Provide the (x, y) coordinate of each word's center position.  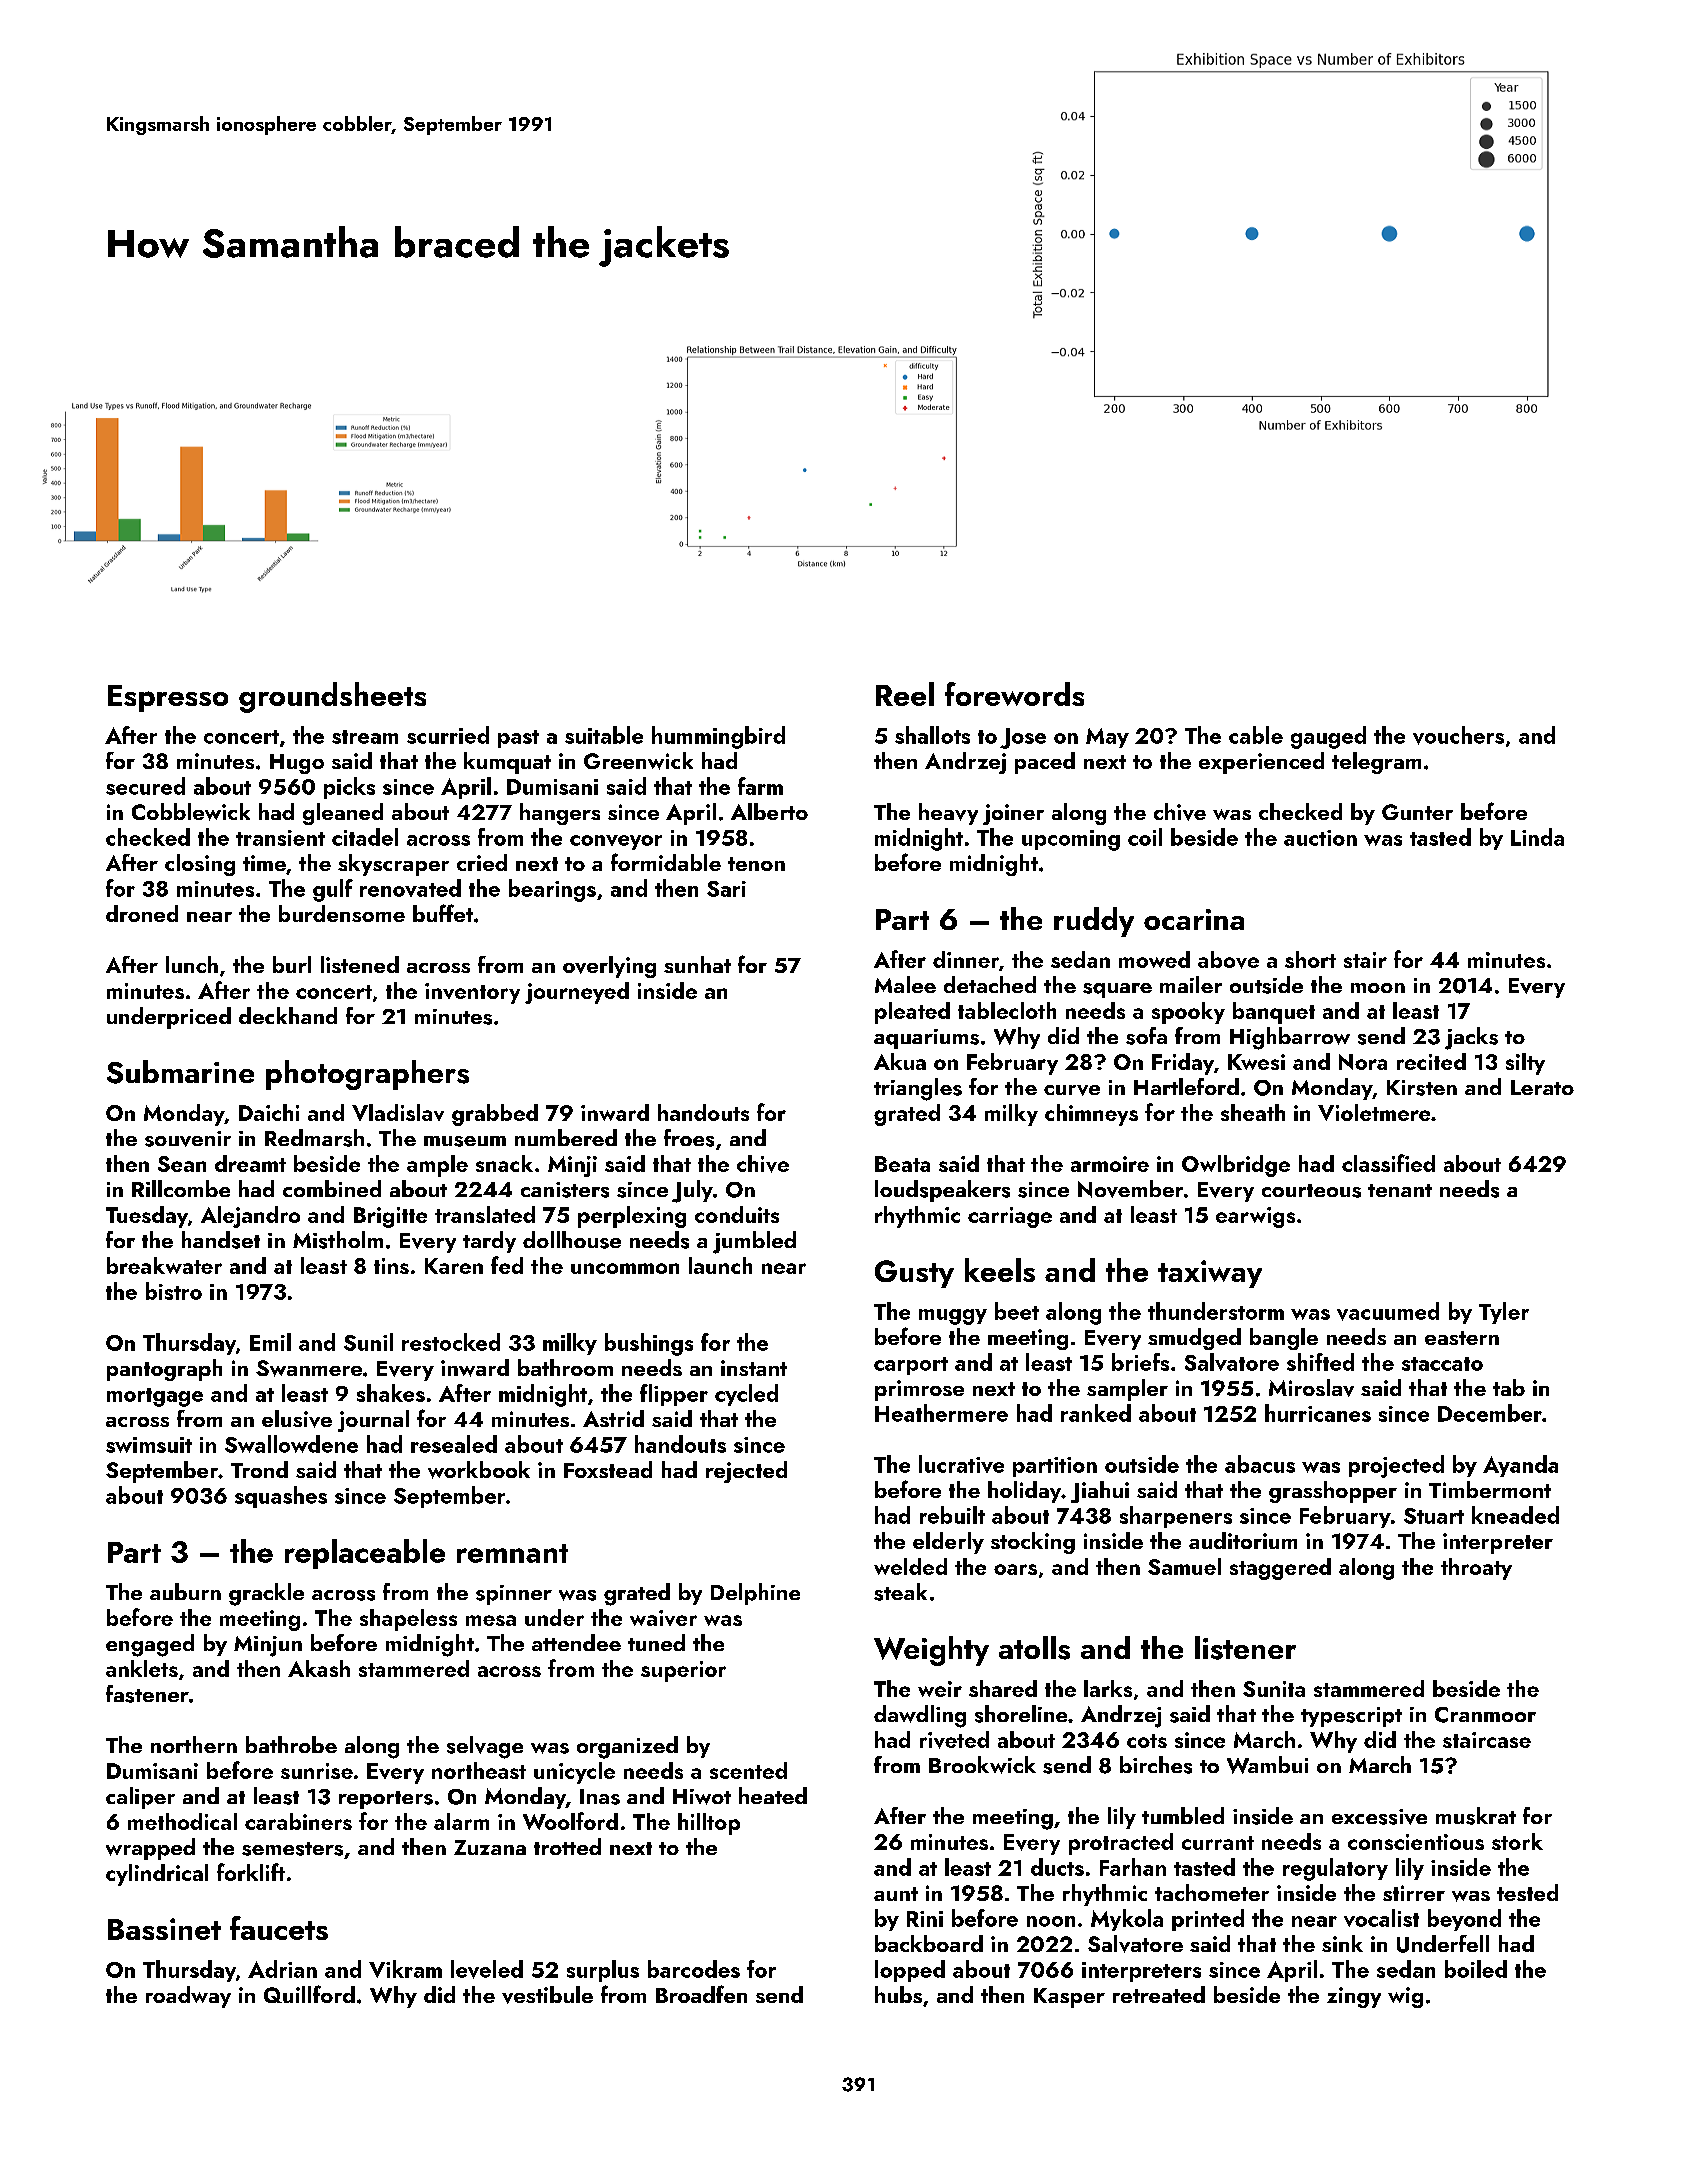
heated (773, 1795)
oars (1015, 1569)
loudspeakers (942, 1191)
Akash (319, 1668)
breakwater (164, 1265)
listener (1245, 1648)
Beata (902, 1164)
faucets (279, 1928)
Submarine (180, 1072)
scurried (448, 735)
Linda (1537, 837)
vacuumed (1388, 1311)
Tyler (1504, 1313)
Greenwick (638, 761)
